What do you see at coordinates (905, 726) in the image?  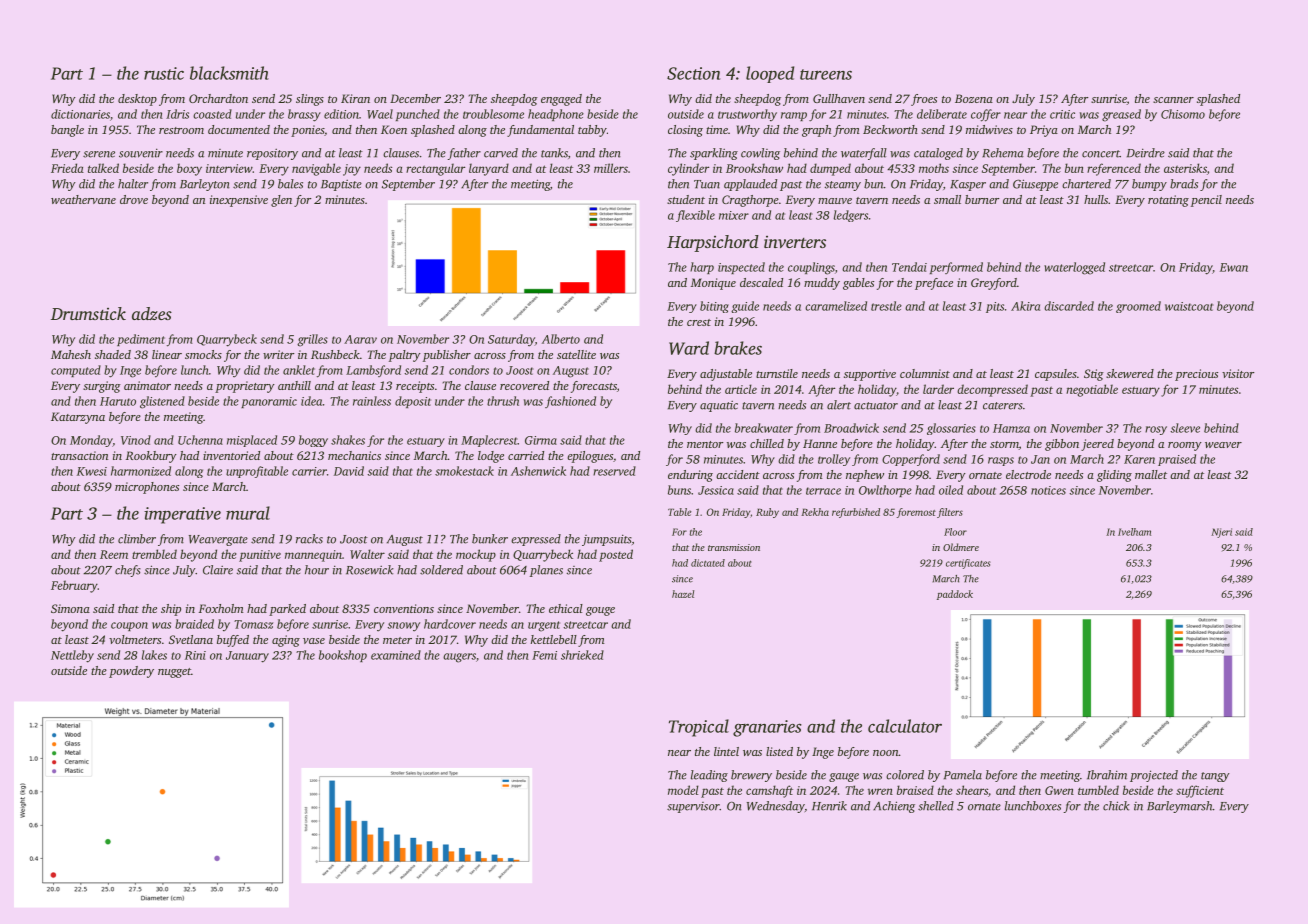 I see `calculator` at bounding box center [905, 726].
